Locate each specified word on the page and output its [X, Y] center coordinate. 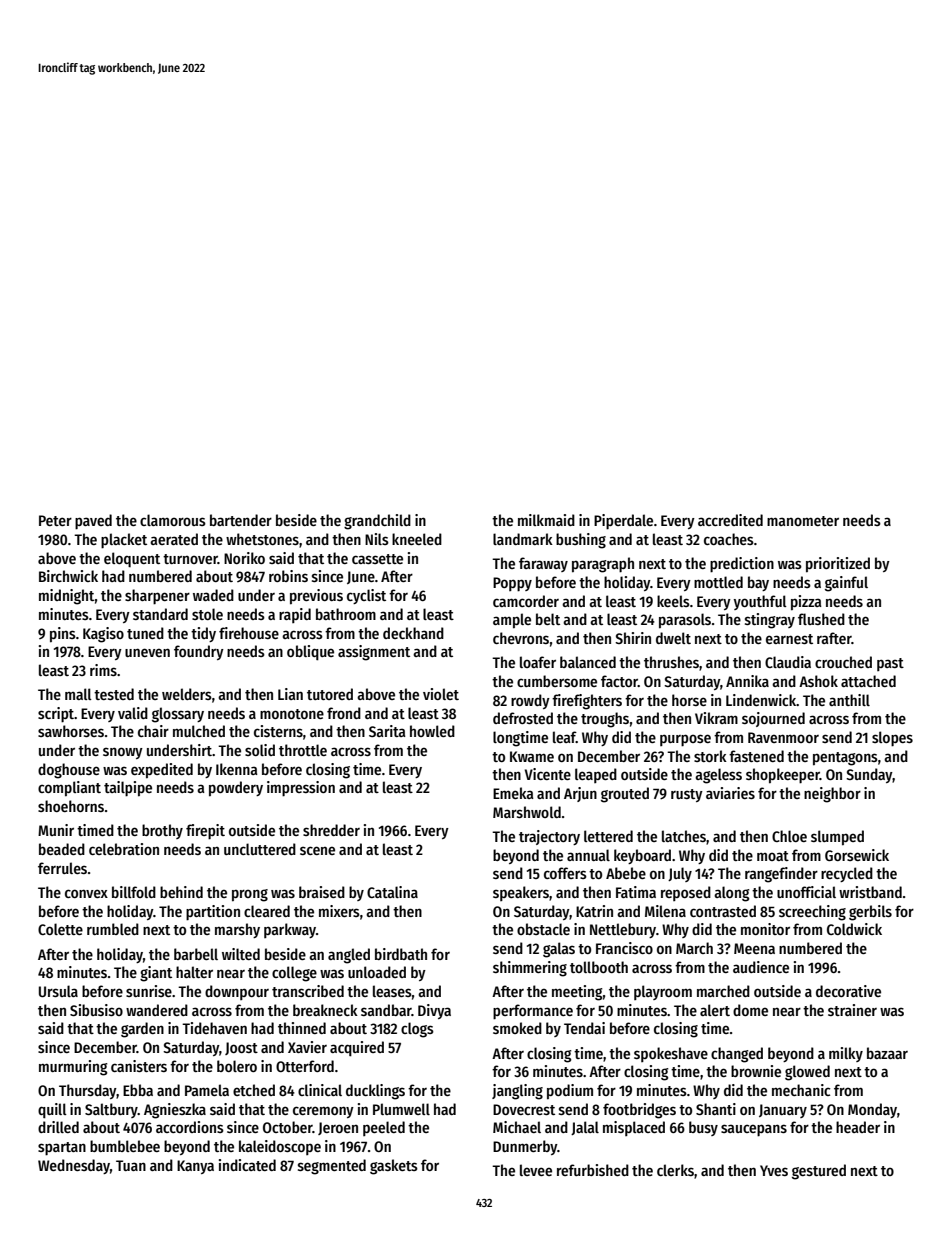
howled [432, 731]
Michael [517, 1127]
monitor [765, 929]
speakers [521, 893]
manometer [803, 521]
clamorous [173, 520]
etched [254, 1090]
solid [260, 750]
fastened [756, 756]
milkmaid [546, 520]
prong [250, 895]
